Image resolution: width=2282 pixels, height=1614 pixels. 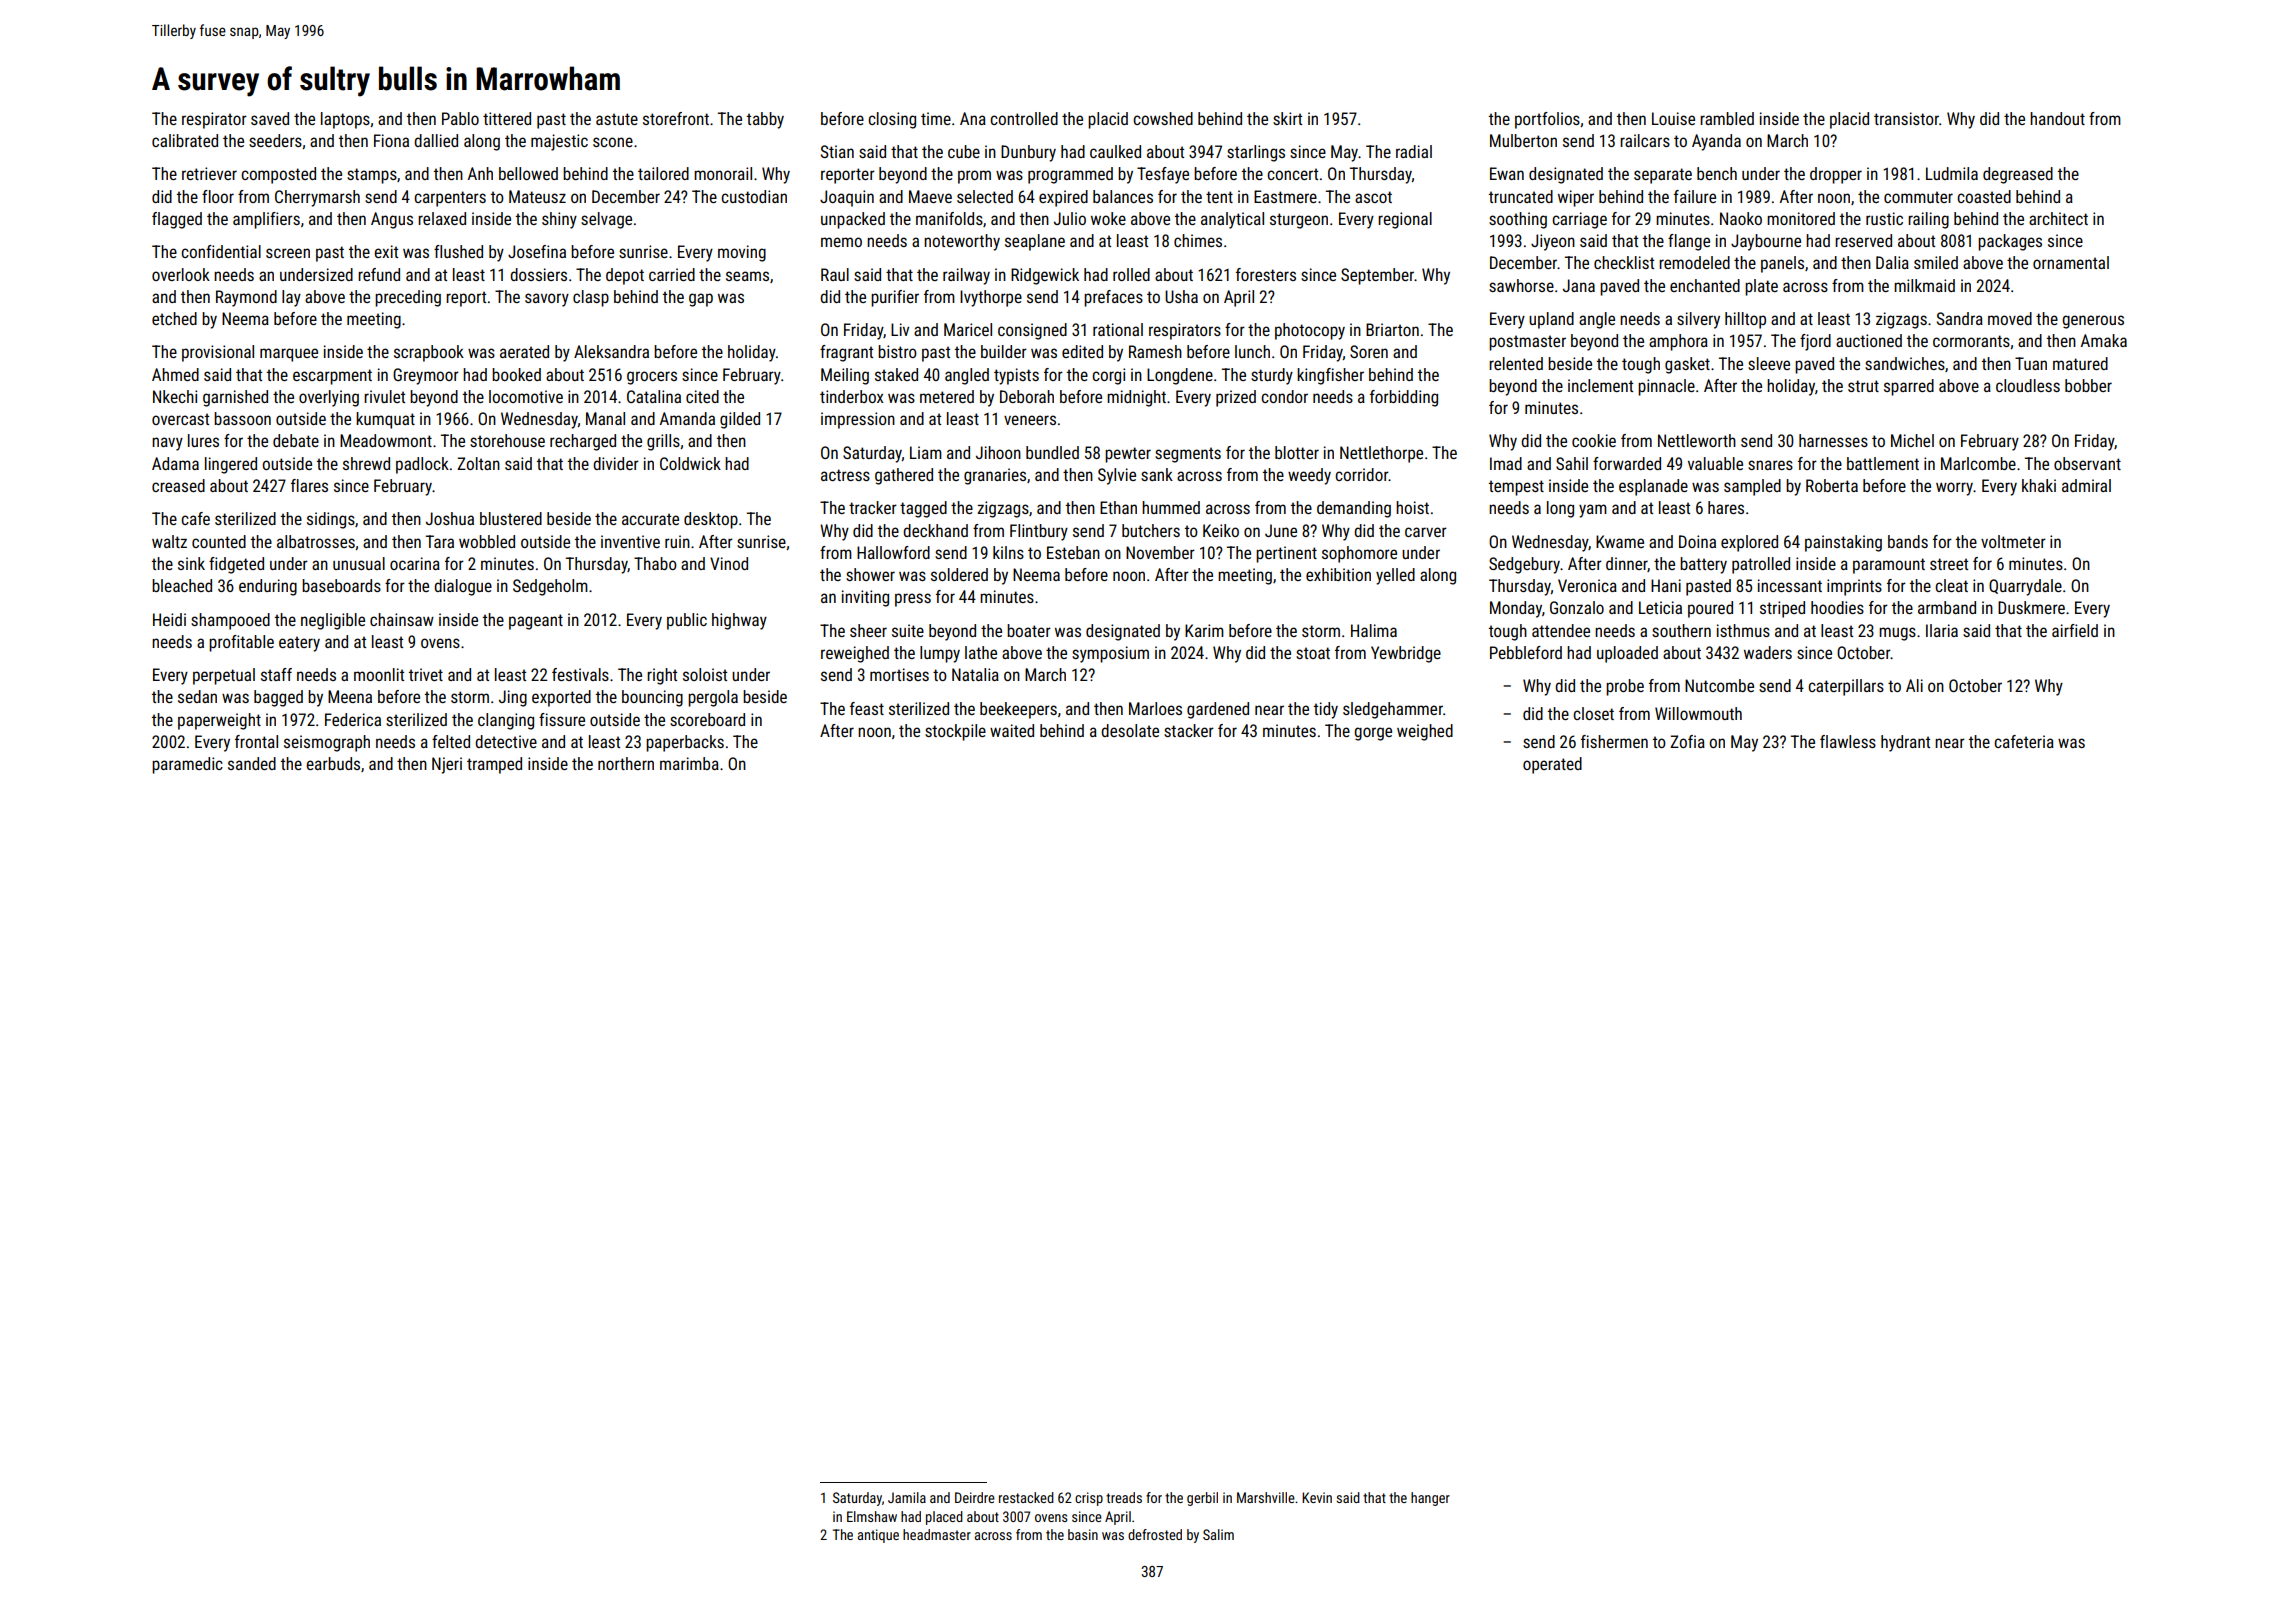 I want to click on Dunbury, so click(x=1028, y=153).
